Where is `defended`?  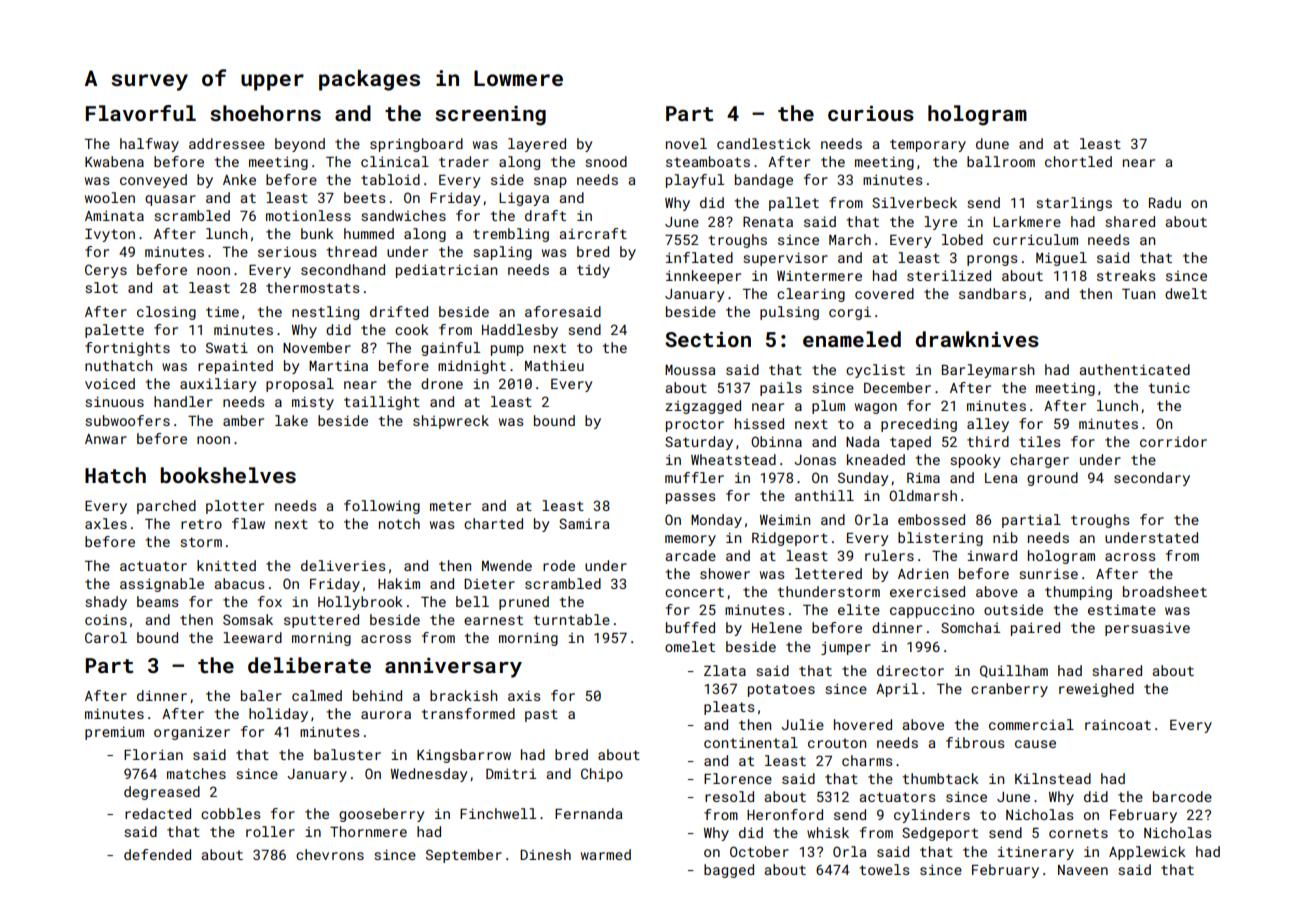
defended is located at coordinates (157, 854).
